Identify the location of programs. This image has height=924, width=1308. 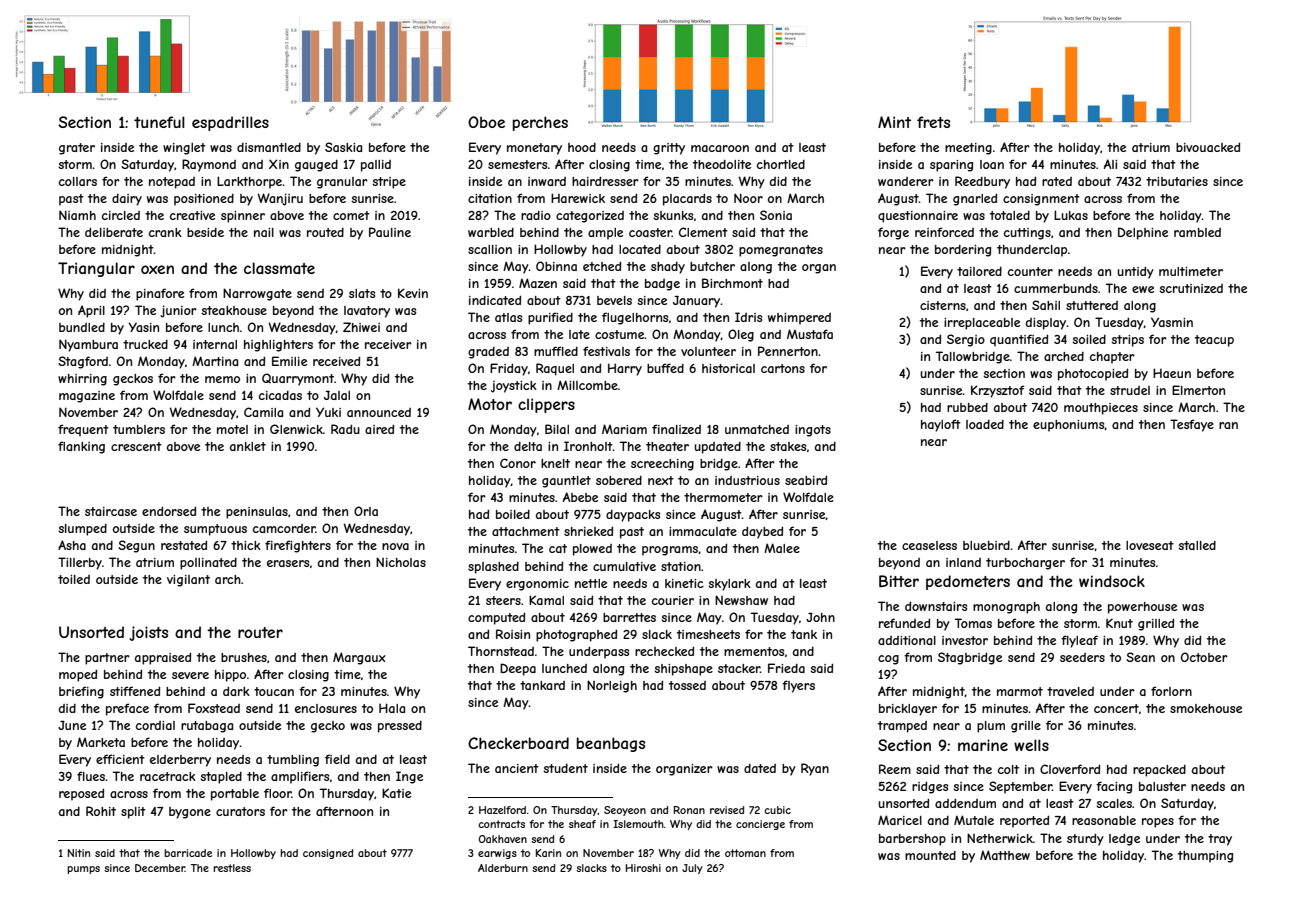
(670, 551).
